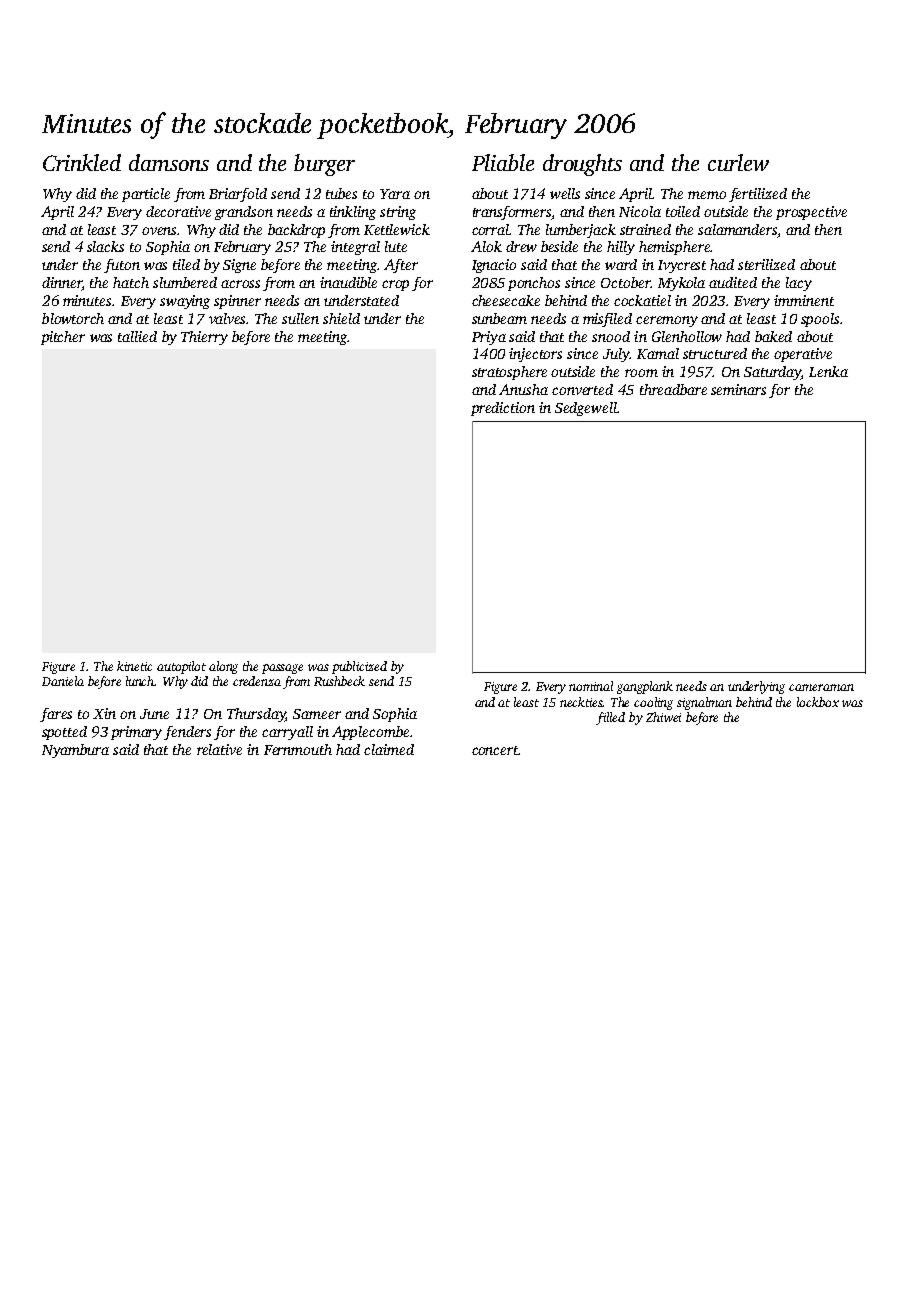  I want to click on Priya, so click(489, 338).
